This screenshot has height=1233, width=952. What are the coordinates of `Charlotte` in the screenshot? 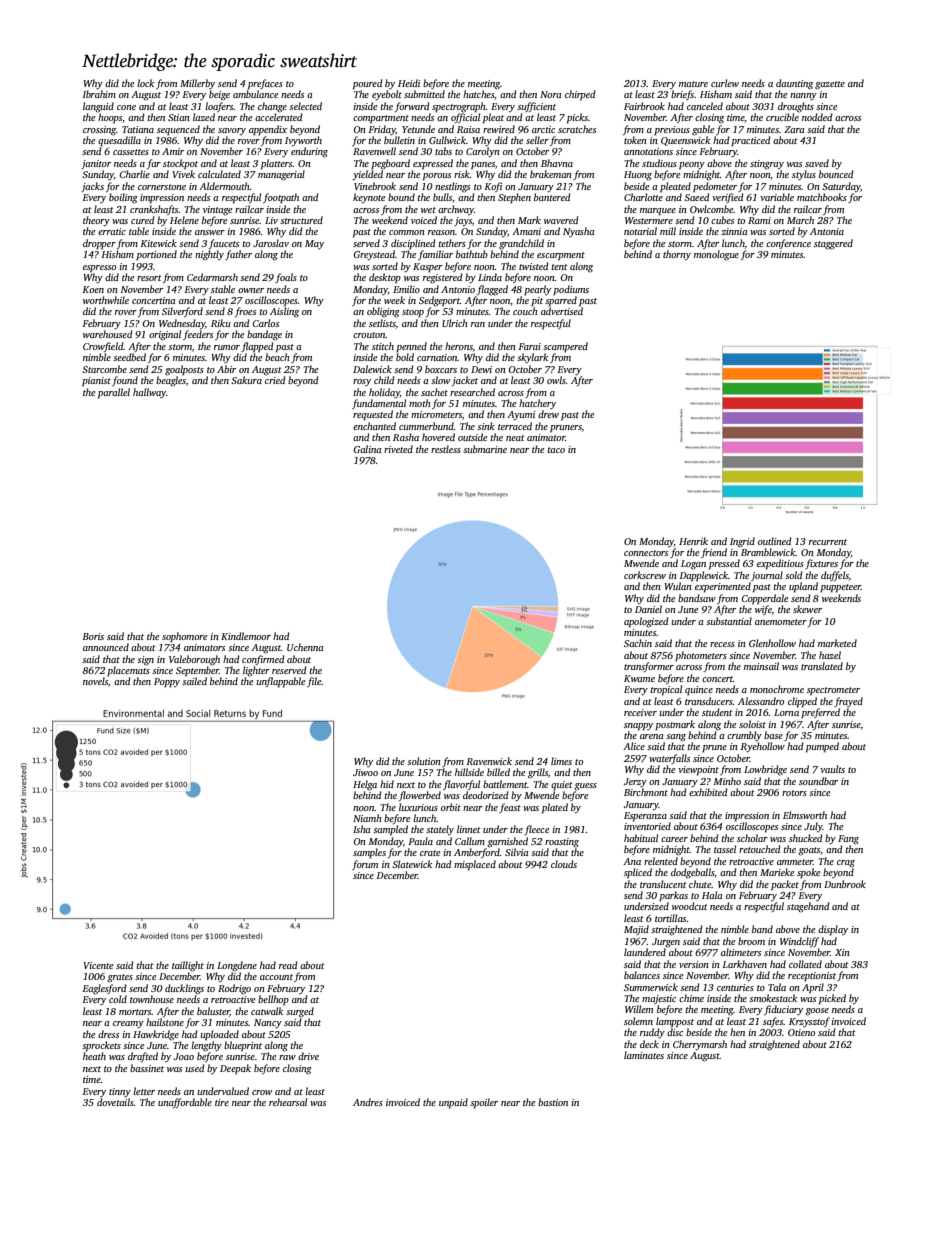 It's located at (643, 197).
